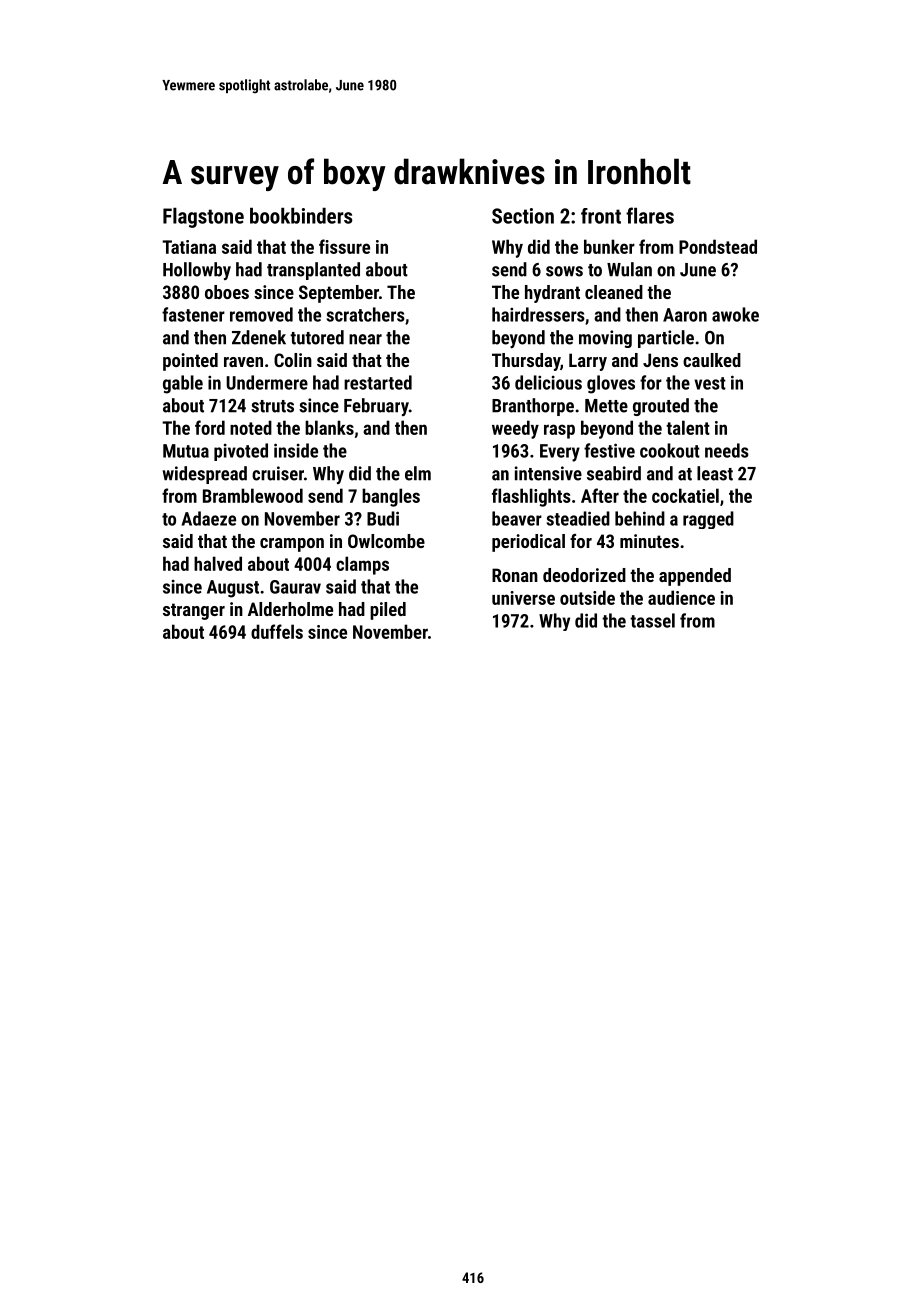  What do you see at coordinates (533, 407) in the screenshot?
I see `Branthorpe` at bounding box center [533, 407].
